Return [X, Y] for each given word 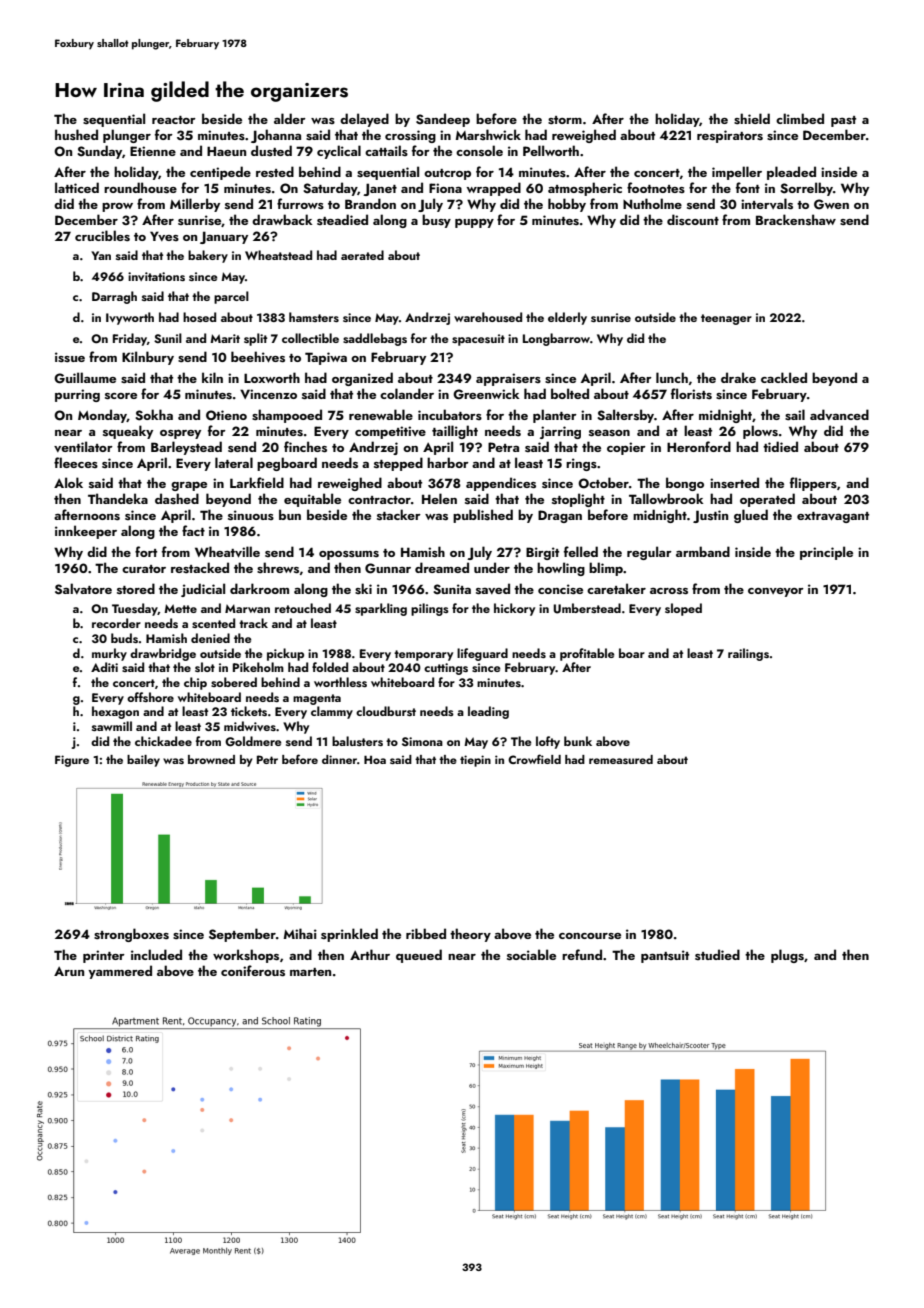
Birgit [542, 553]
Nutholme [652, 203]
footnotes [656, 187]
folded [330, 667]
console [479, 151]
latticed [77, 187]
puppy [474, 223]
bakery [208, 256]
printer [104, 956]
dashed [177, 499]
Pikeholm [258, 667]
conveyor [776, 592]
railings [748, 654]
